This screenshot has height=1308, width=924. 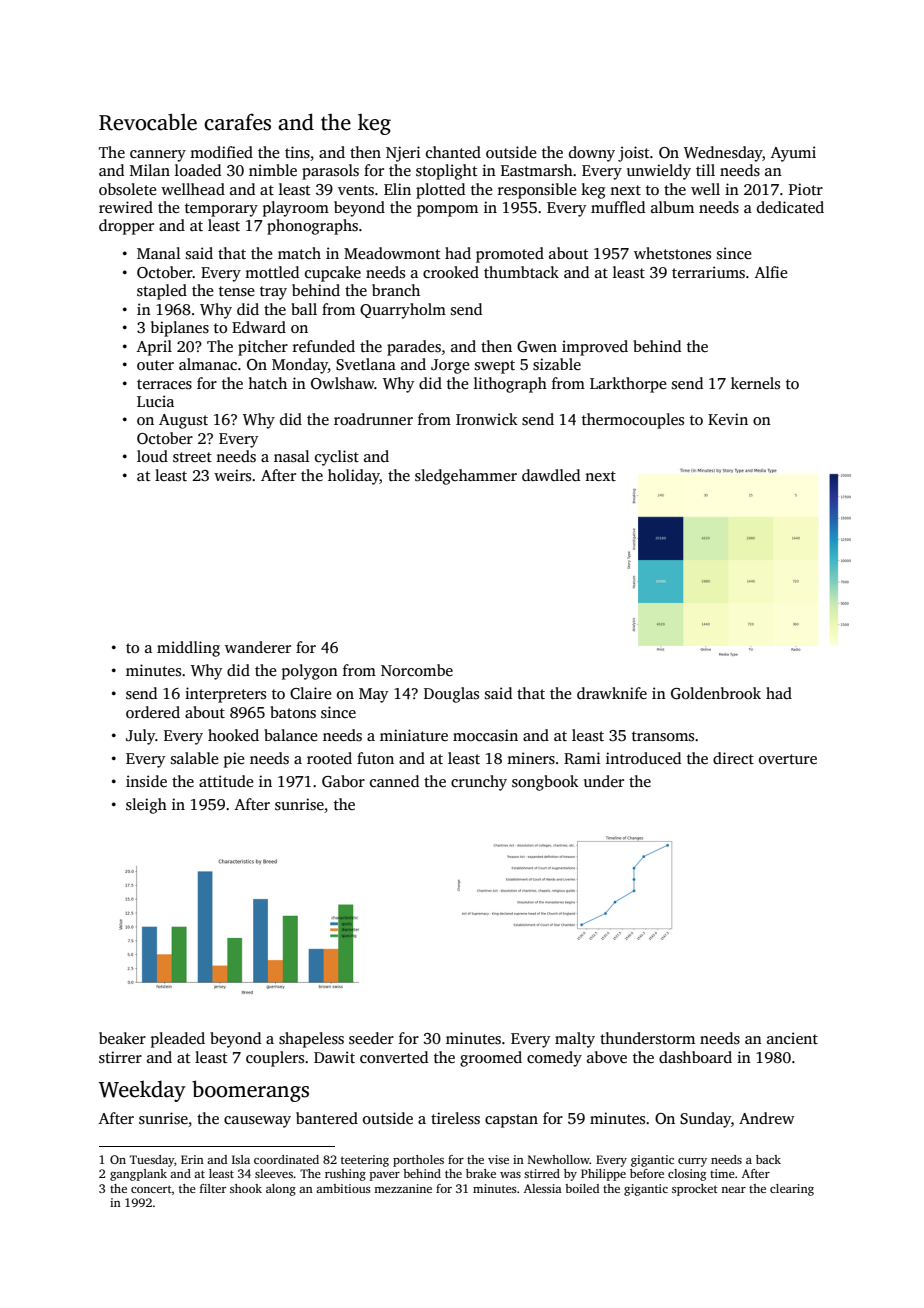 What do you see at coordinates (771, 272) in the screenshot?
I see `Alfie` at bounding box center [771, 272].
